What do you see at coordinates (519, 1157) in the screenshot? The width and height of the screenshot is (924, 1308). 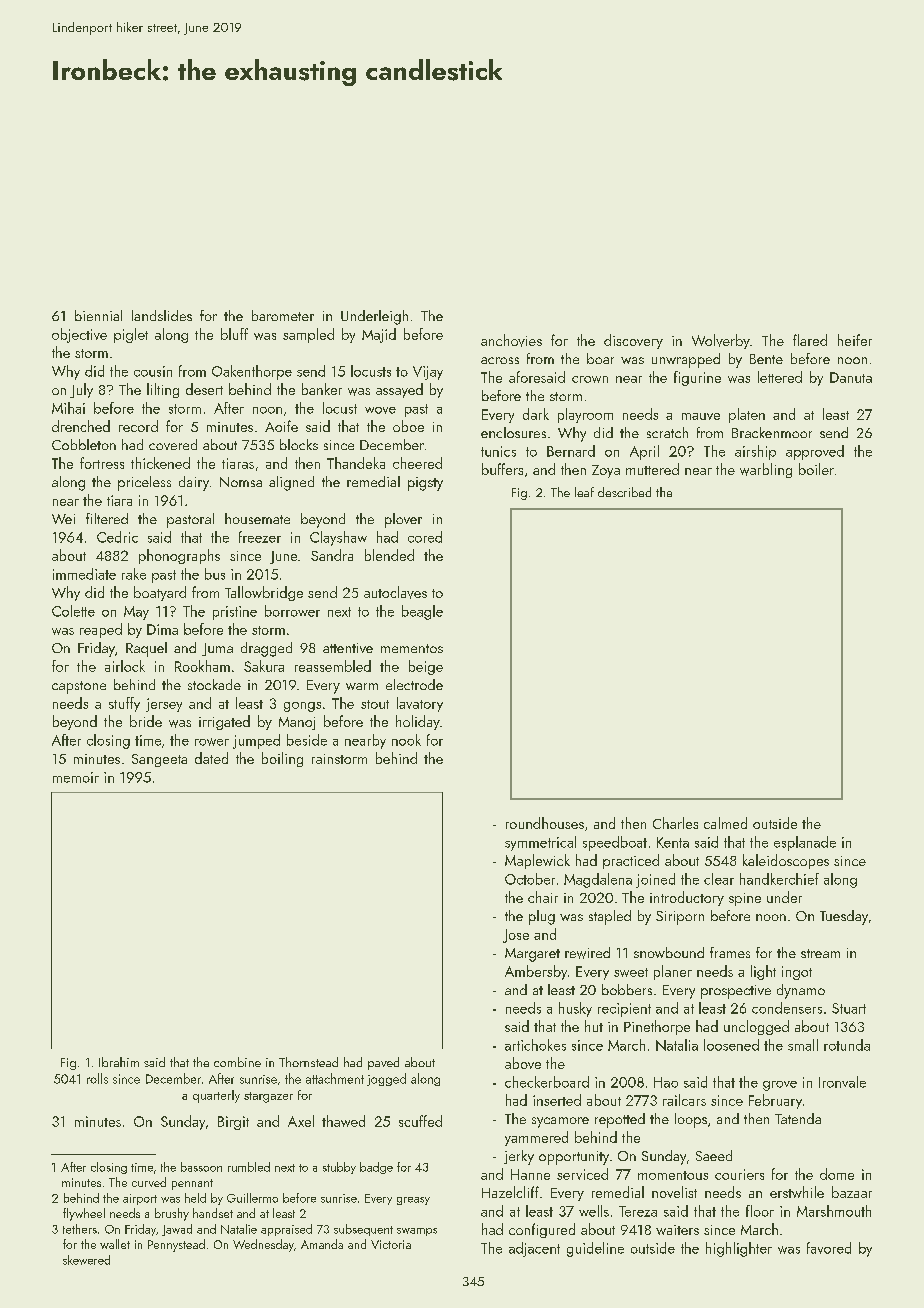 I see `jerky` at bounding box center [519, 1157].
